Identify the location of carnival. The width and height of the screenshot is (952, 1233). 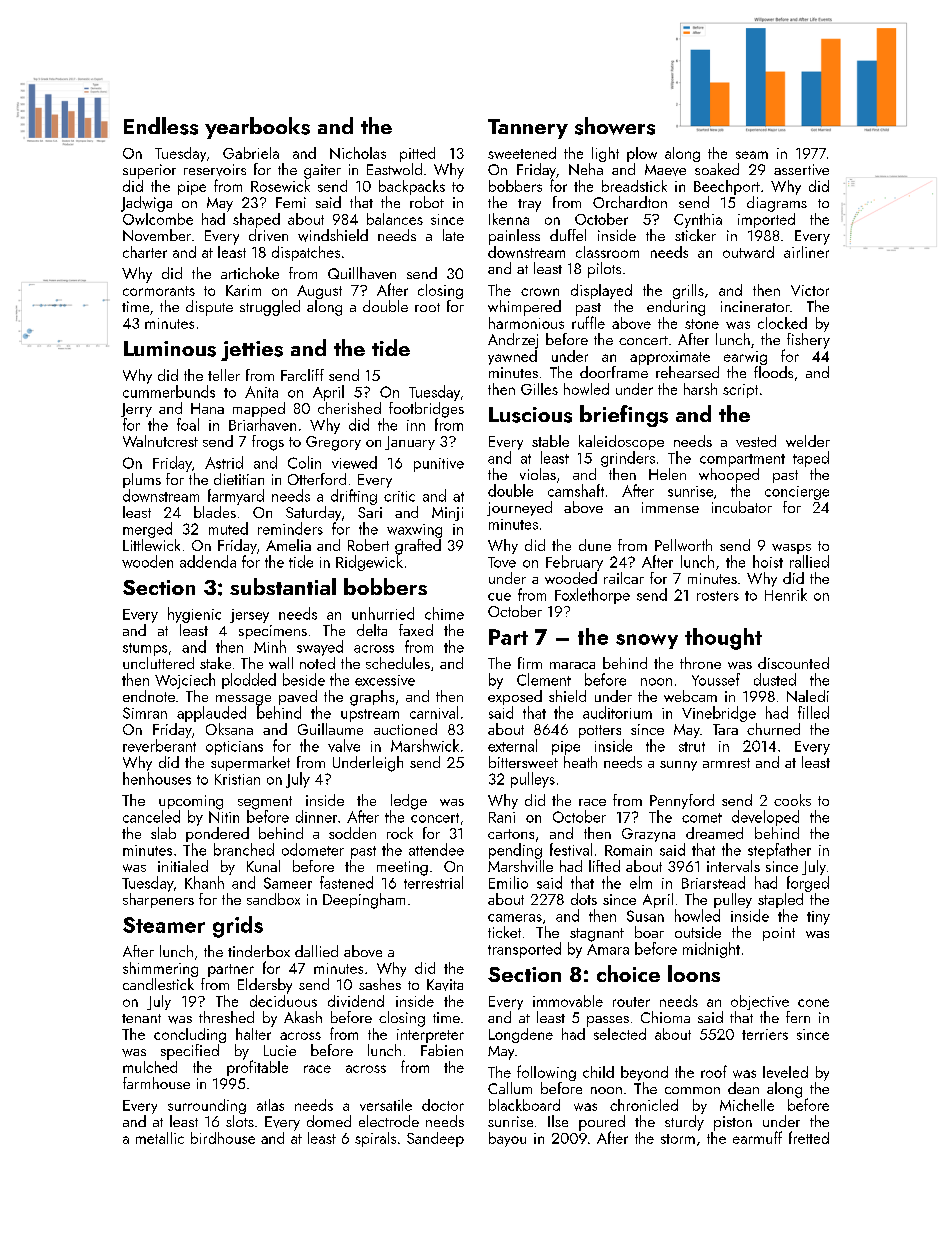
(434, 712).
